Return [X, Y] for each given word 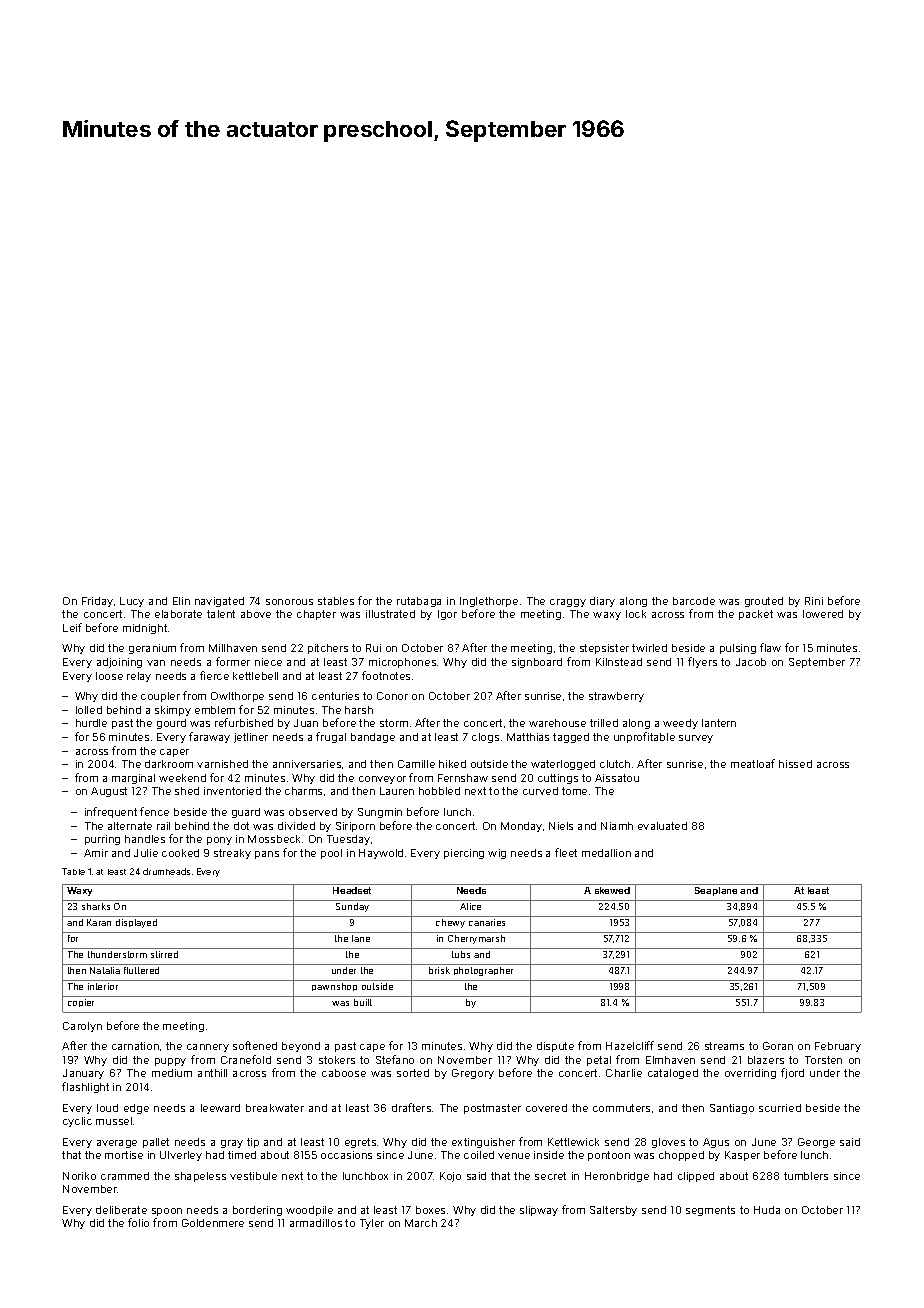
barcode [694, 601]
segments [710, 1211]
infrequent [111, 812]
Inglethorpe [489, 602]
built [363, 1002]
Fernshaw [463, 778]
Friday [97, 602]
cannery [208, 1048]
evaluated [662, 826]
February [838, 1047]
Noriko [79, 1176]
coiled [479, 1155]
